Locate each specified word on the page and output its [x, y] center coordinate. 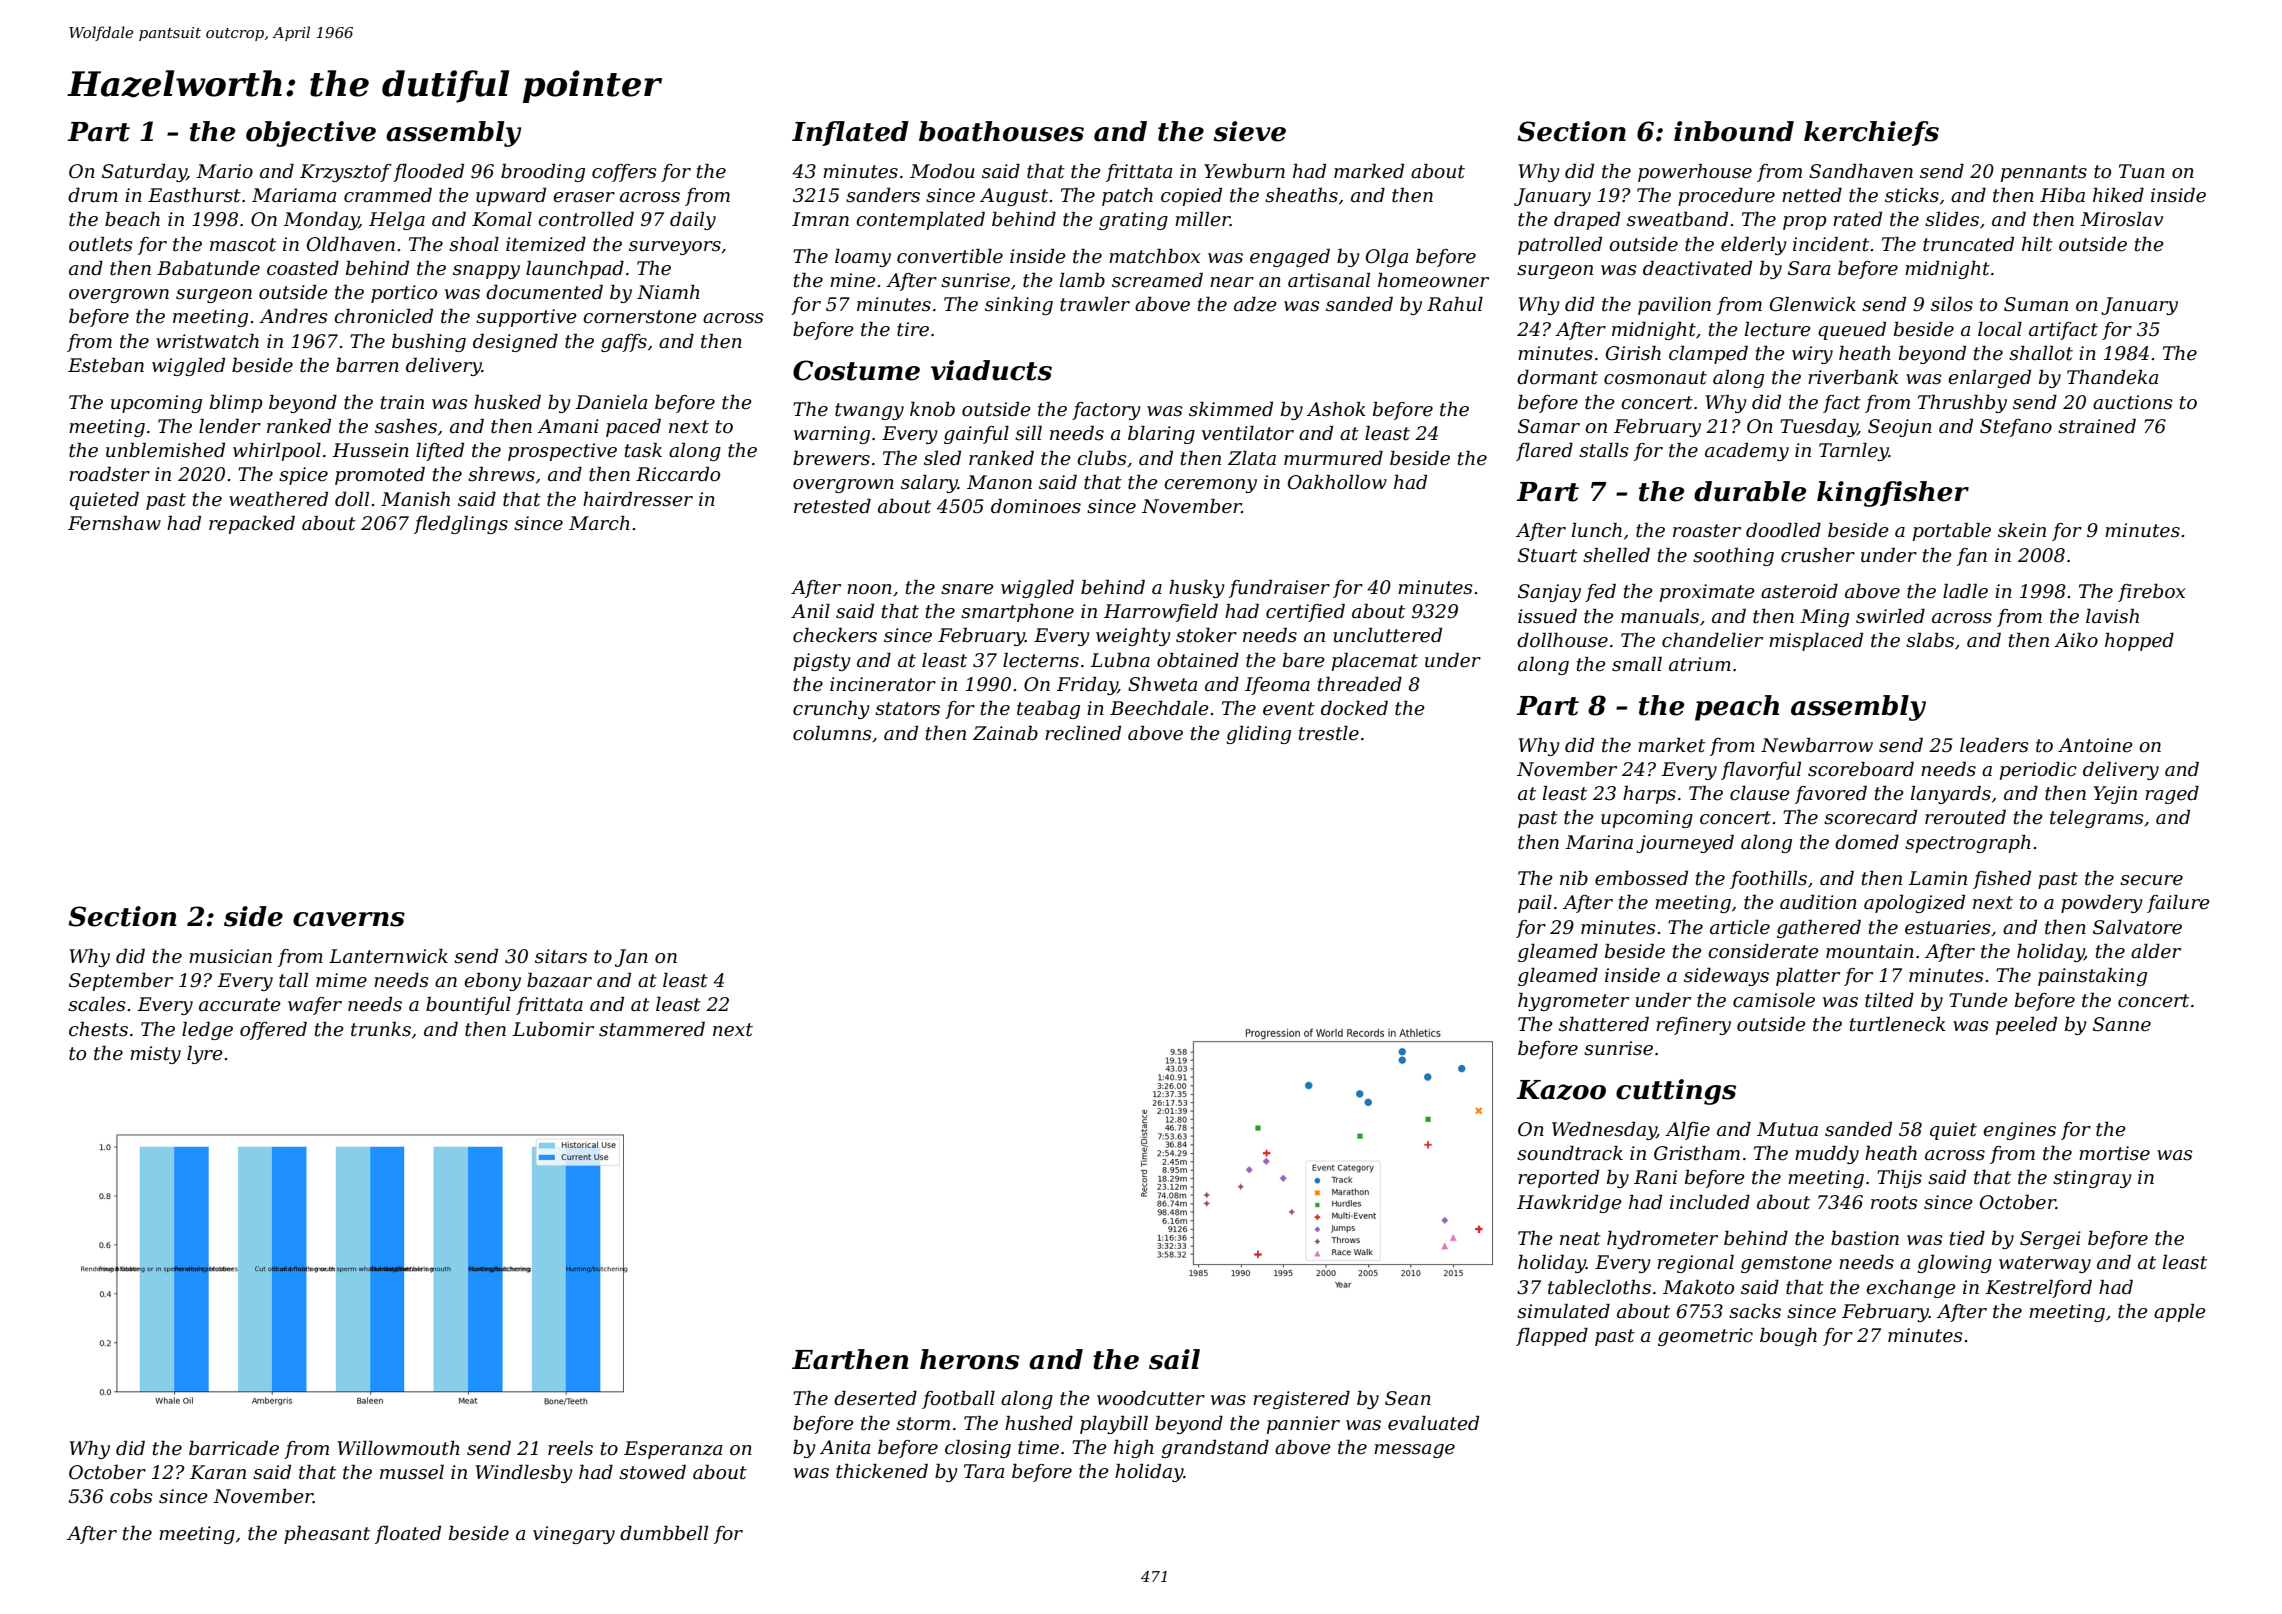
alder [2156, 951]
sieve [1250, 131]
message [1414, 1451]
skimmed [1231, 409]
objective [311, 134]
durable [1750, 491]
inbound [1734, 131]
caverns [349, 919]
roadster [109, 474]
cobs [131, 1496]
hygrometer [1573, 1002]
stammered [652, 1029]
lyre [205, 1055]
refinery [1693, 1026]
